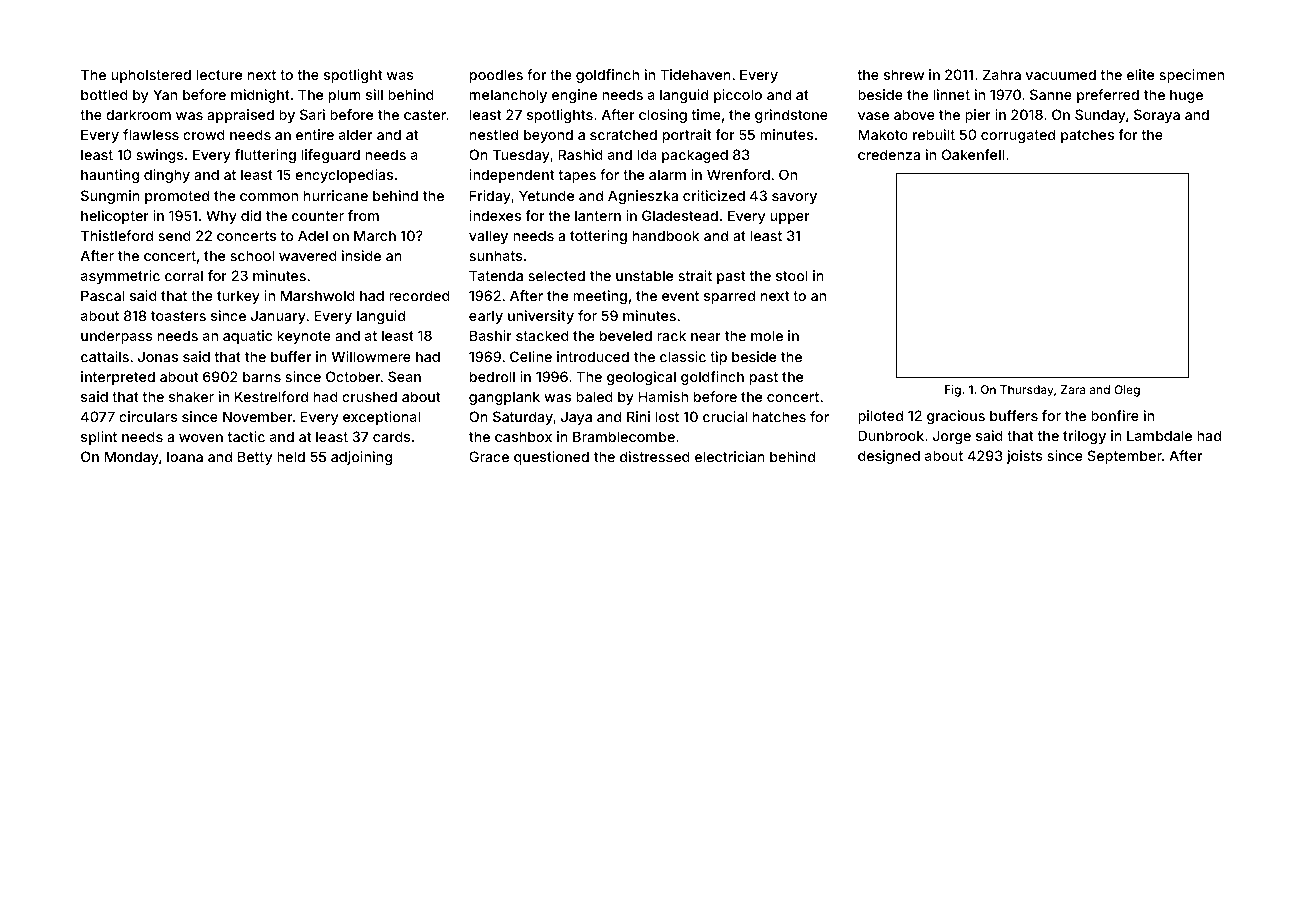  I want to click on classic, so click(683, 356).
